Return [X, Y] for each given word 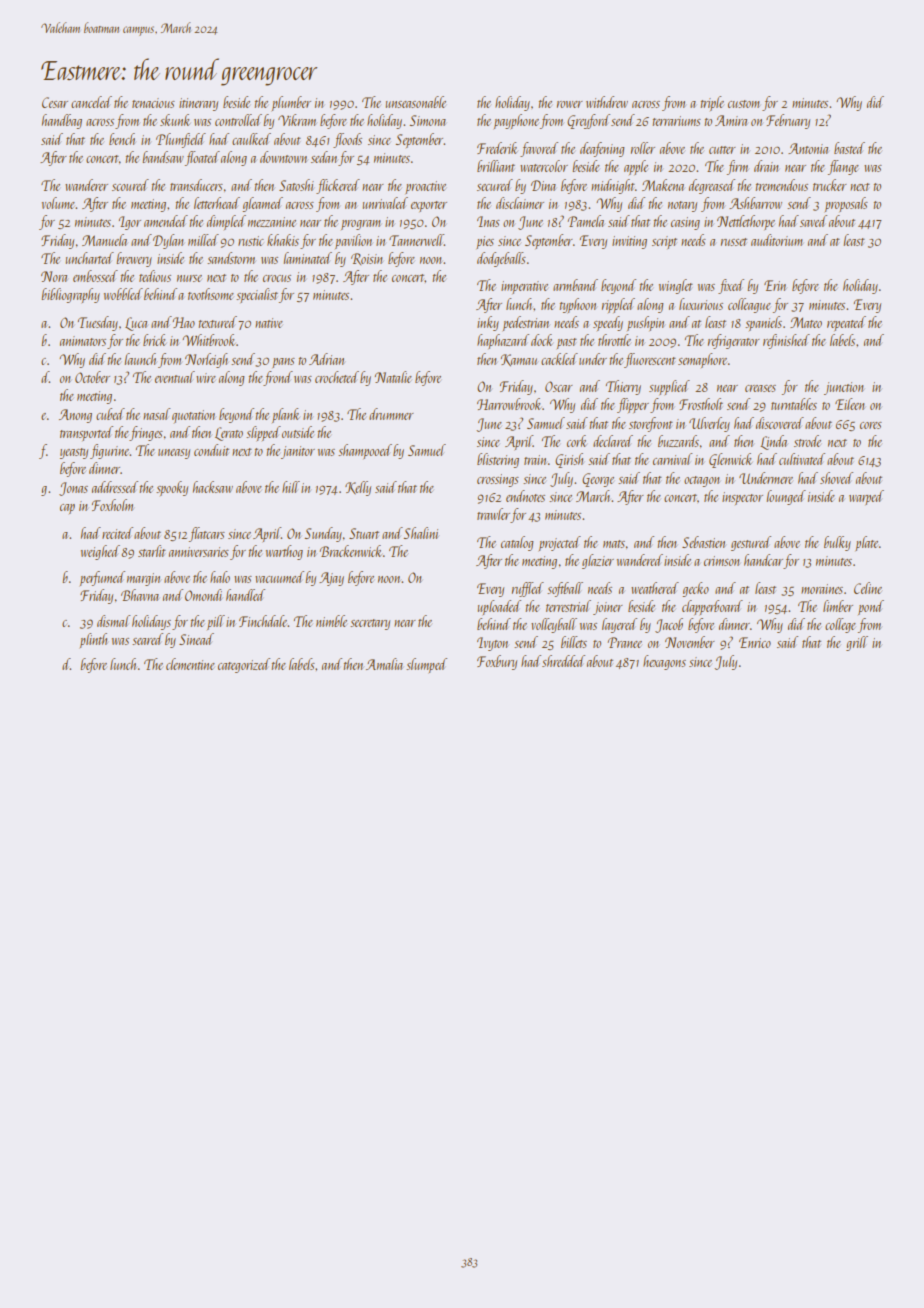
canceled [91, 102]
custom [744, 104]
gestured [751, 543]
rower [570, 104]
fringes [146, 433]
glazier [598, 561]
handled [245, 595]
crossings [498, 480]
